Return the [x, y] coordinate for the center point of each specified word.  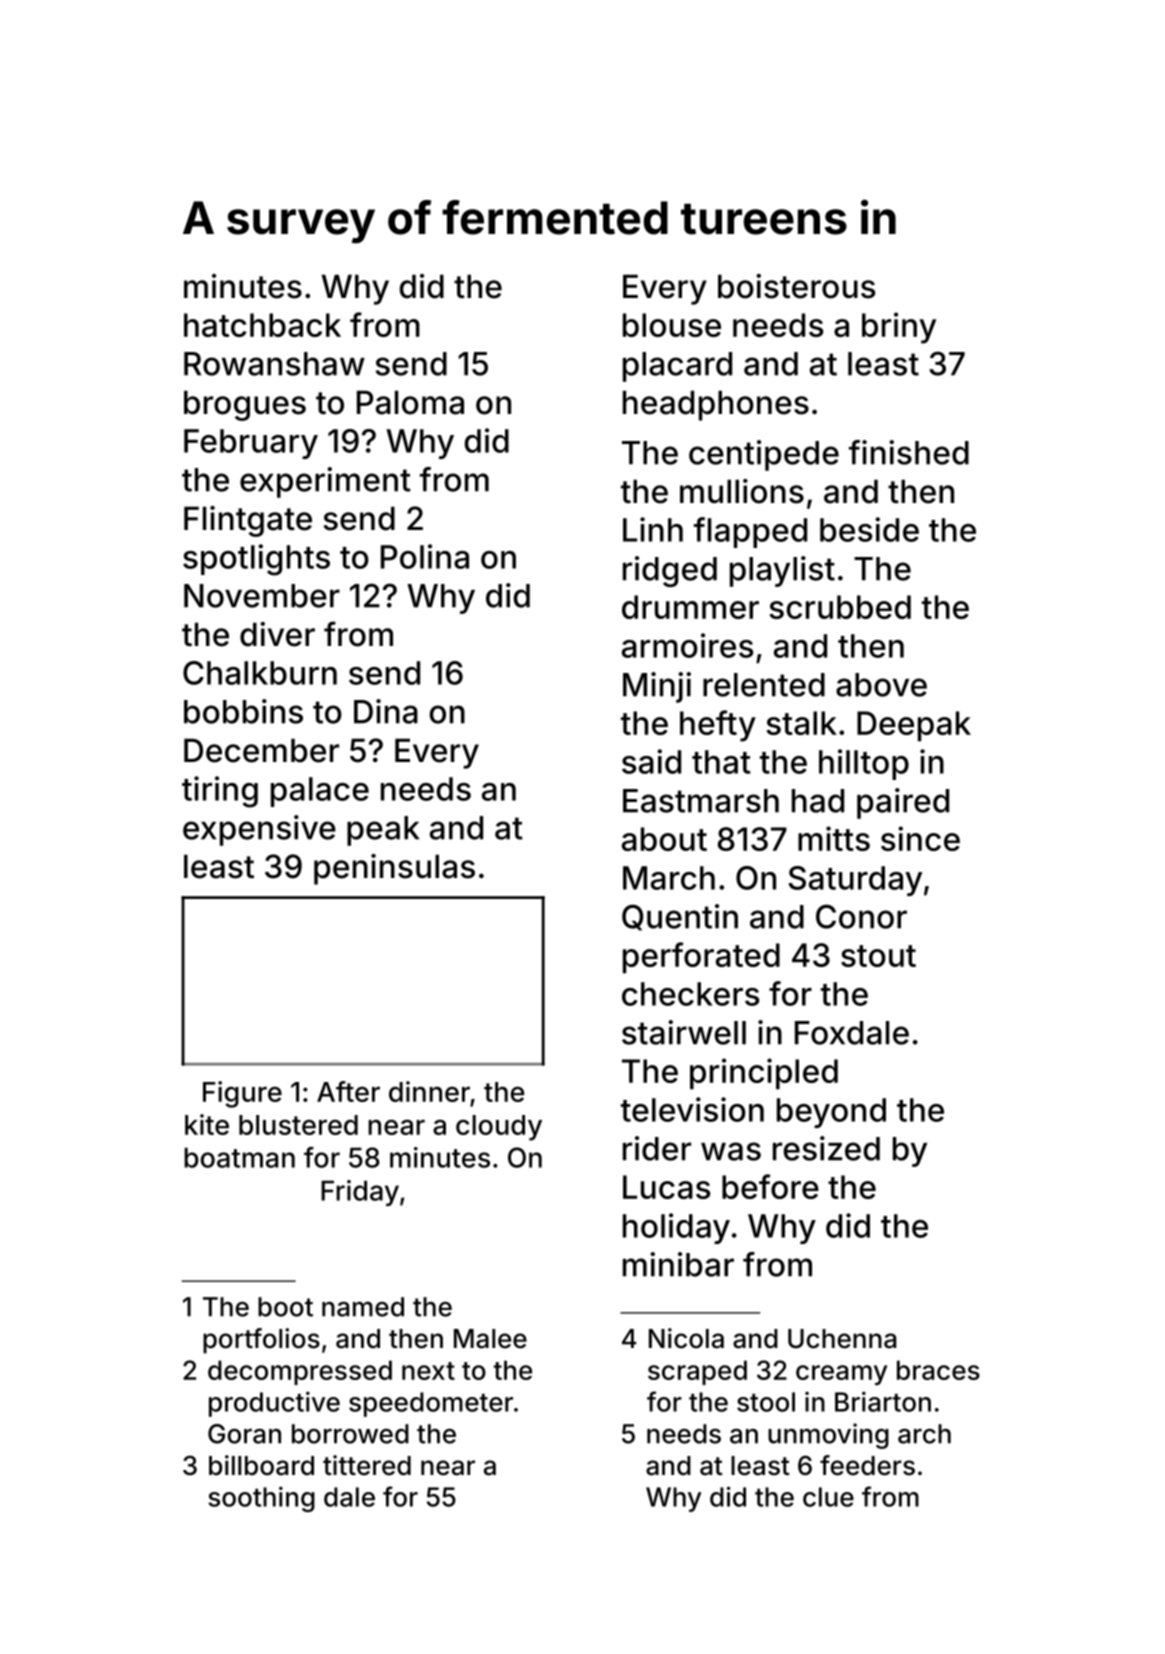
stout [878, 956]
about [664, 839]
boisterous [796, 286]
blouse [672, 325]
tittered [367, 1465]
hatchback [262, 325]
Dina [386, 711]
